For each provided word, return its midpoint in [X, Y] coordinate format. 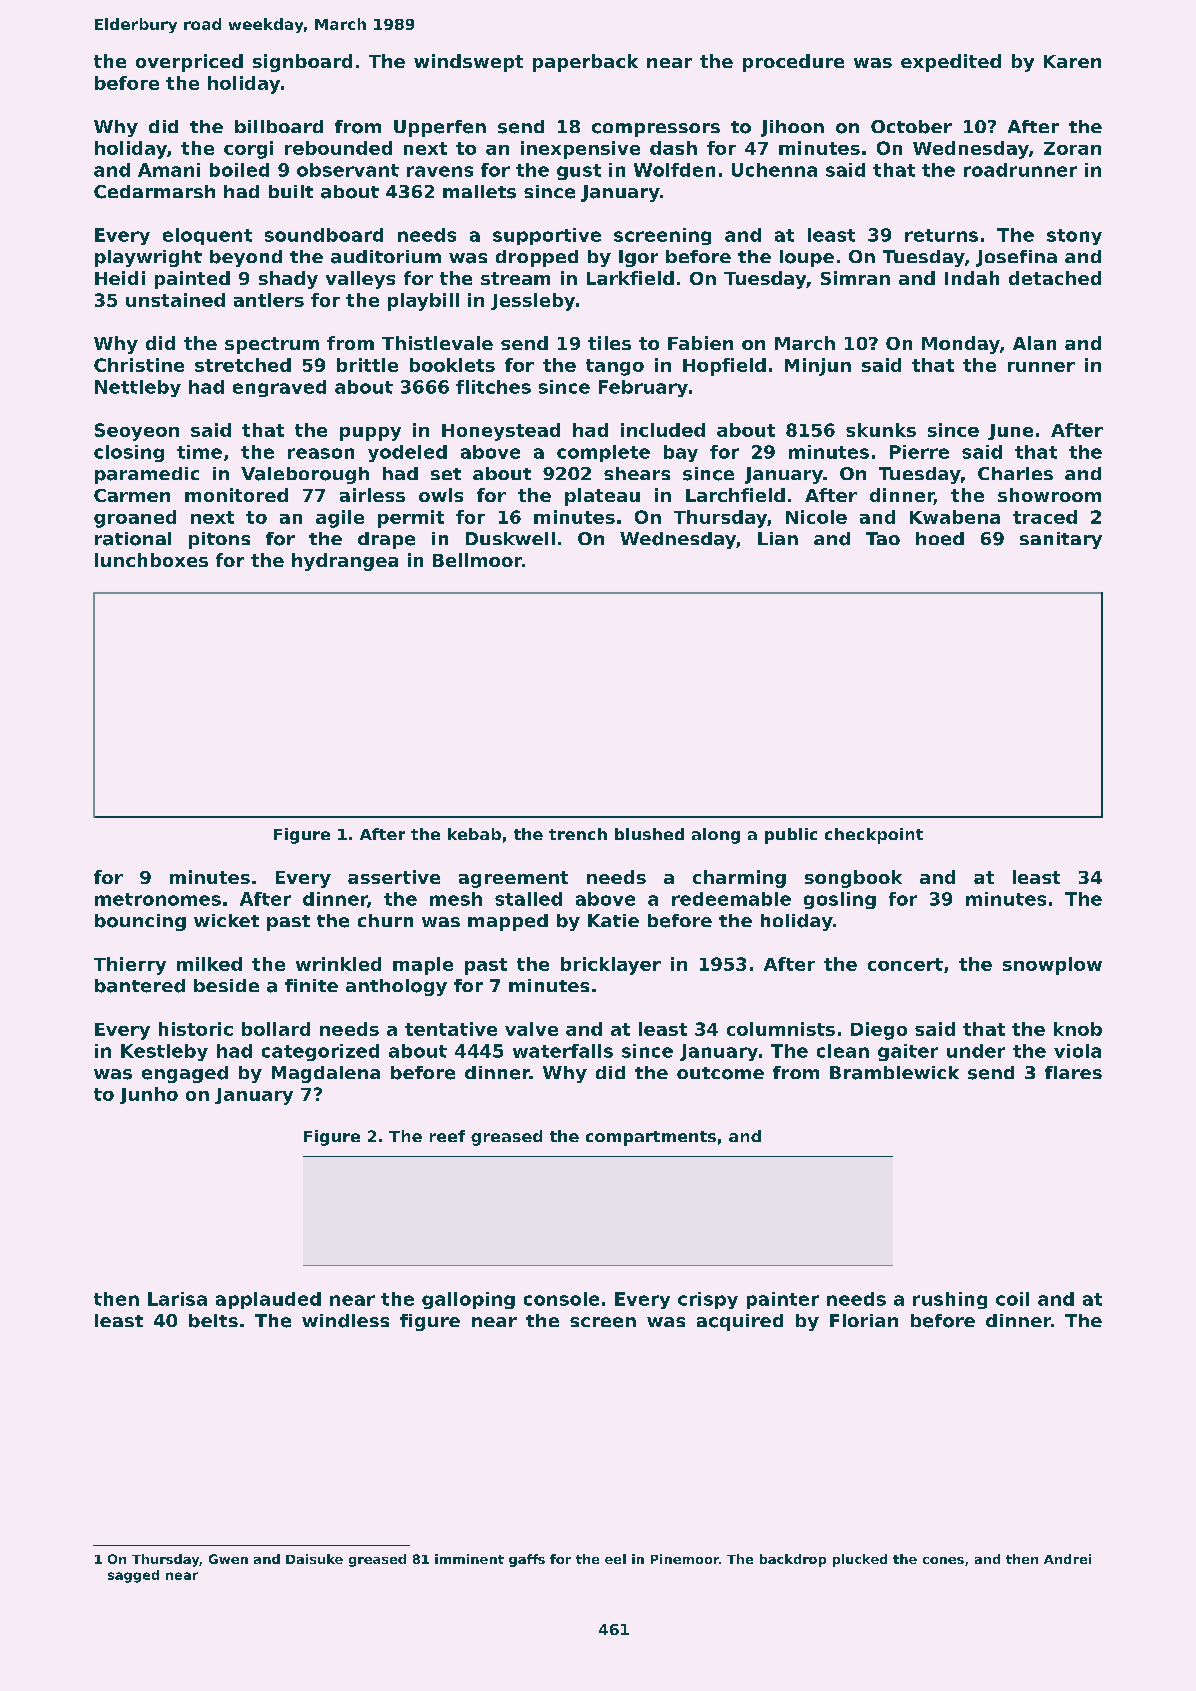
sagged [133, 1576]
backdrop [793, 1560]
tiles [609, 343]
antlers [269, 300]
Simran [855, 278]
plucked [860, 1560]
